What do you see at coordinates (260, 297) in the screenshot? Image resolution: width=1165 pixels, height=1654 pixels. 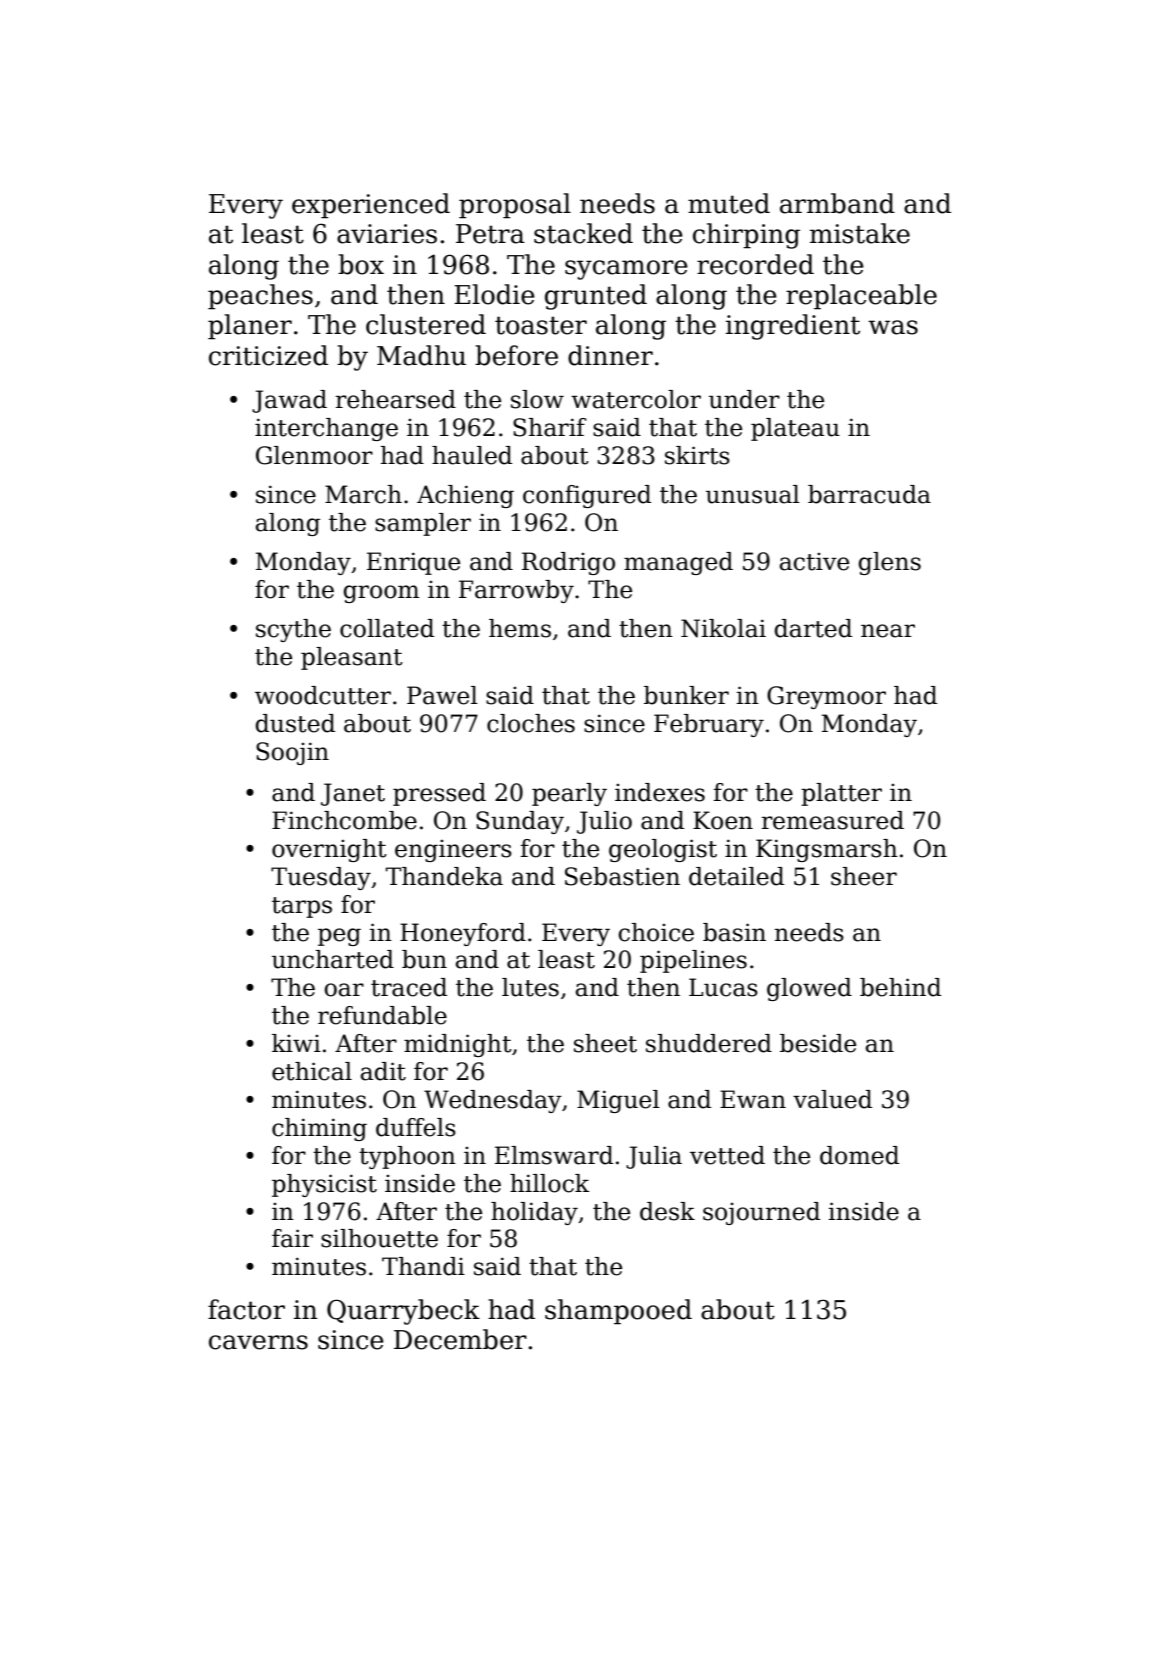 I see `peaches` at bounding box center [260, 297].
